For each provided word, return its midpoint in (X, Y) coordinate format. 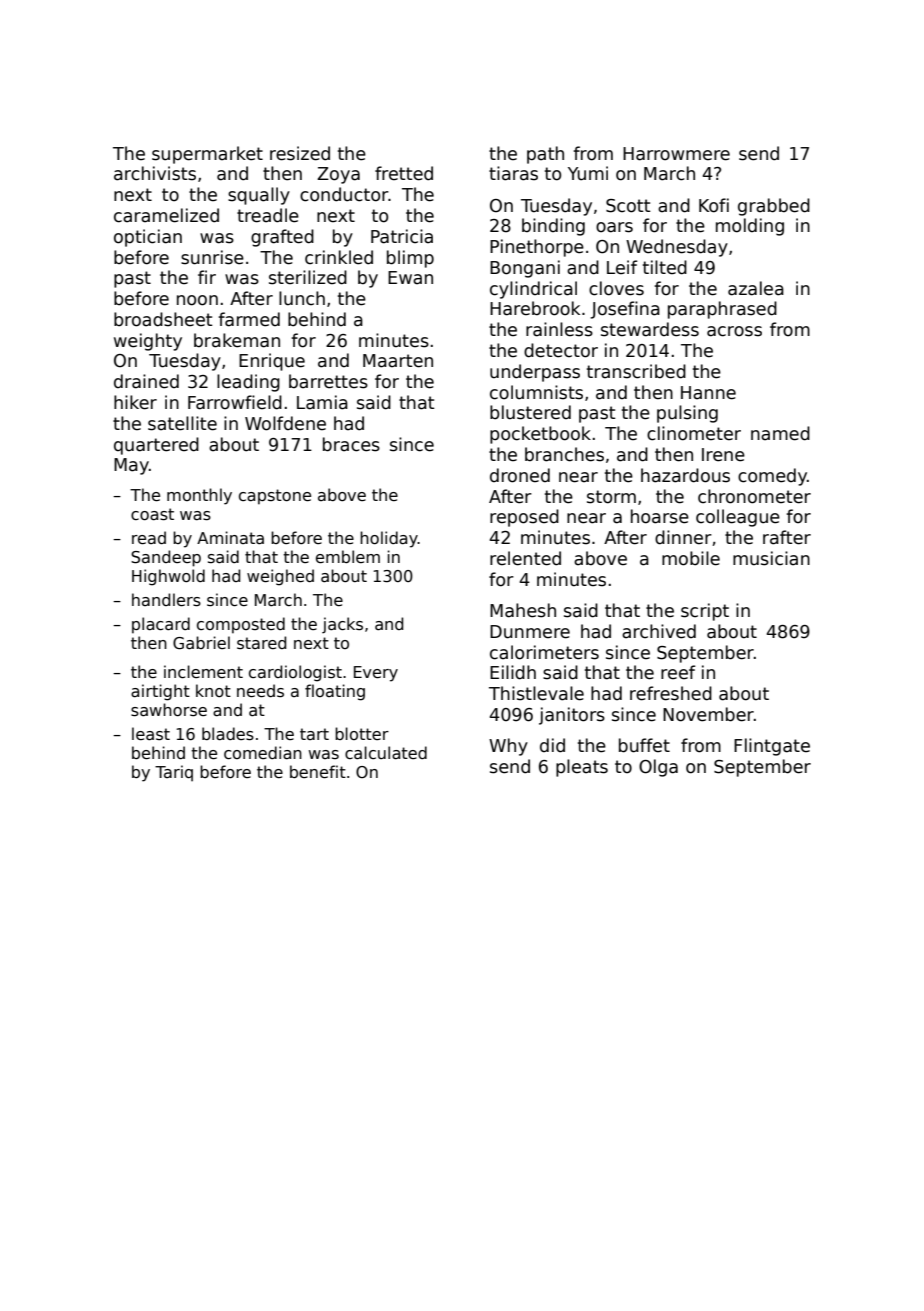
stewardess (650, 329)
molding (750, 227)
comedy (772, 477)
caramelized (166, 215)
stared (261, 643)
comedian (263, 753)
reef (678, 672)
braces (351, 444)
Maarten (398, 361)
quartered (156, 446)
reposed (524, 518)
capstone (275, 497)
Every (376, 674)
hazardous (685, 475)
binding (553, 227)
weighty (148, 342)
